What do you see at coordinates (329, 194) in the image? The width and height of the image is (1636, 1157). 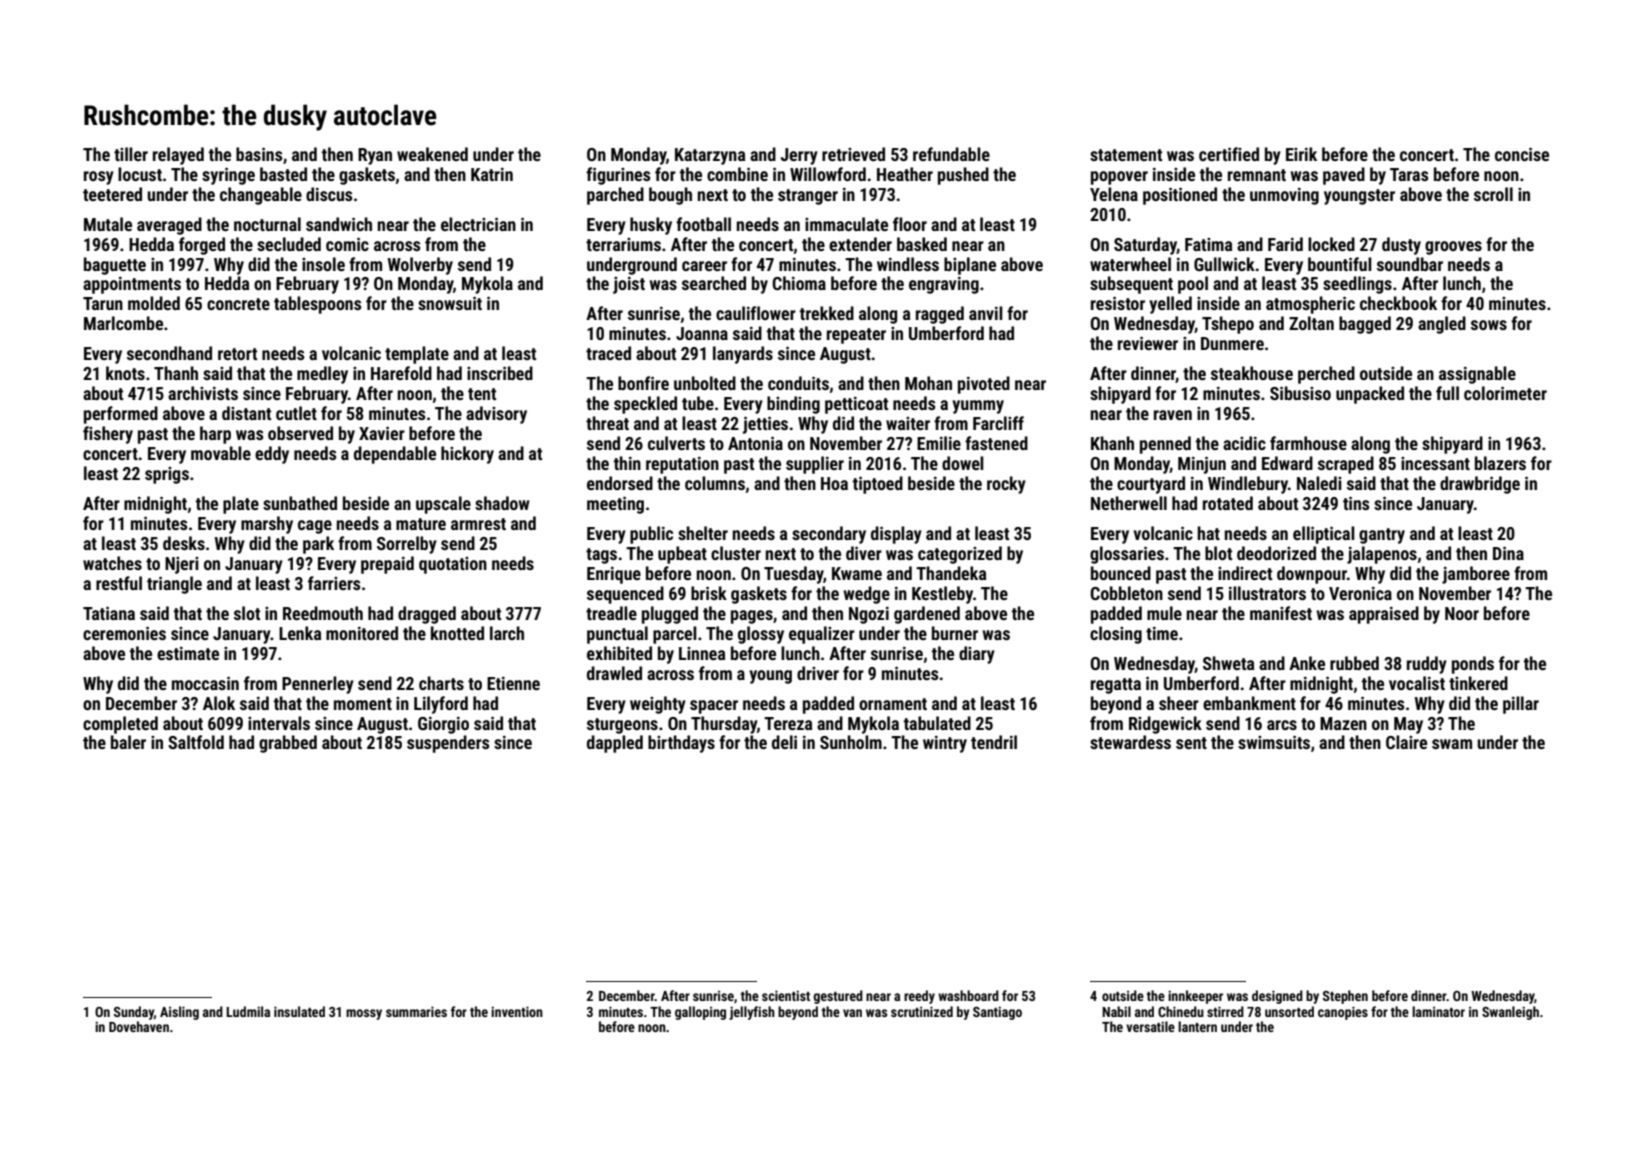 I see `discus` at bounding box center [329, 194].
